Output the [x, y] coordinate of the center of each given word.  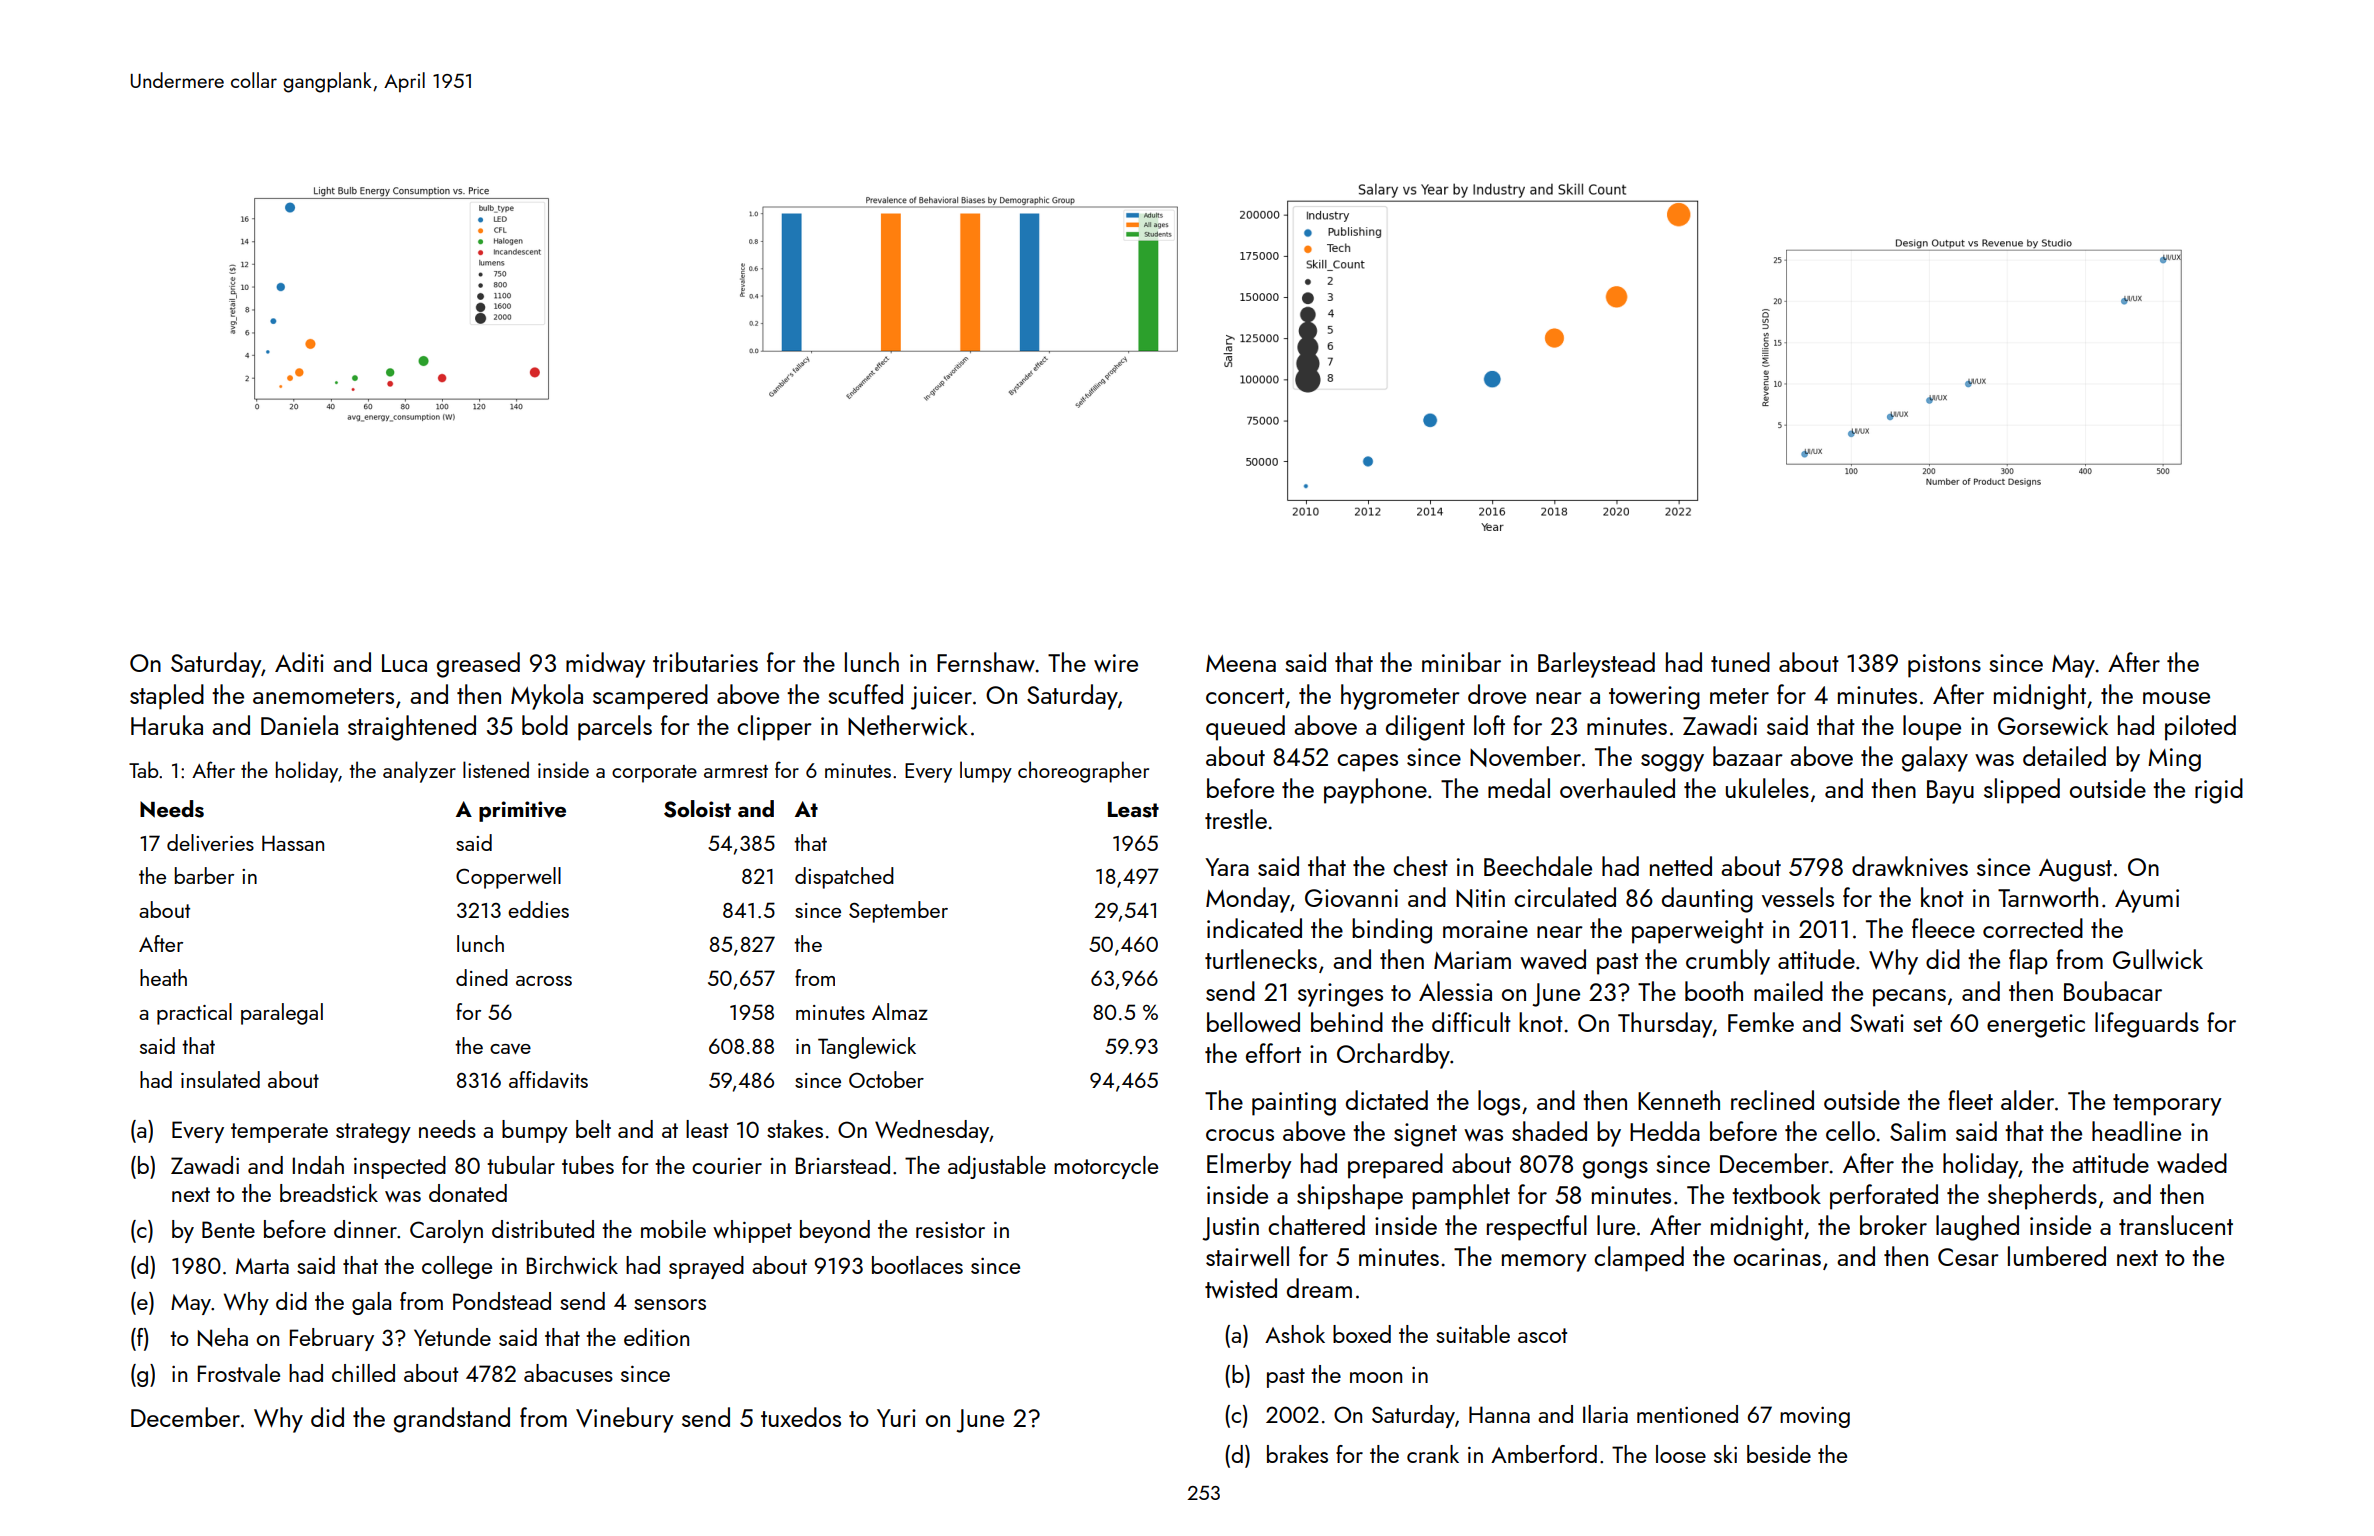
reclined [1772, 1100]
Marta [262, 1266]
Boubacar [2113, 991]
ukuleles [1767, 788]
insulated [220, 1079]
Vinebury [625, 1420]
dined [482, 977]
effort [1273, 1053]
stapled [167, 697]
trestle [1236, 819]
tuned [1740, 662]
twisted [1241, 1288]
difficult [1471, 1022]
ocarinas [1777, 1257]
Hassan [293, 843]
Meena [1241, 663]
